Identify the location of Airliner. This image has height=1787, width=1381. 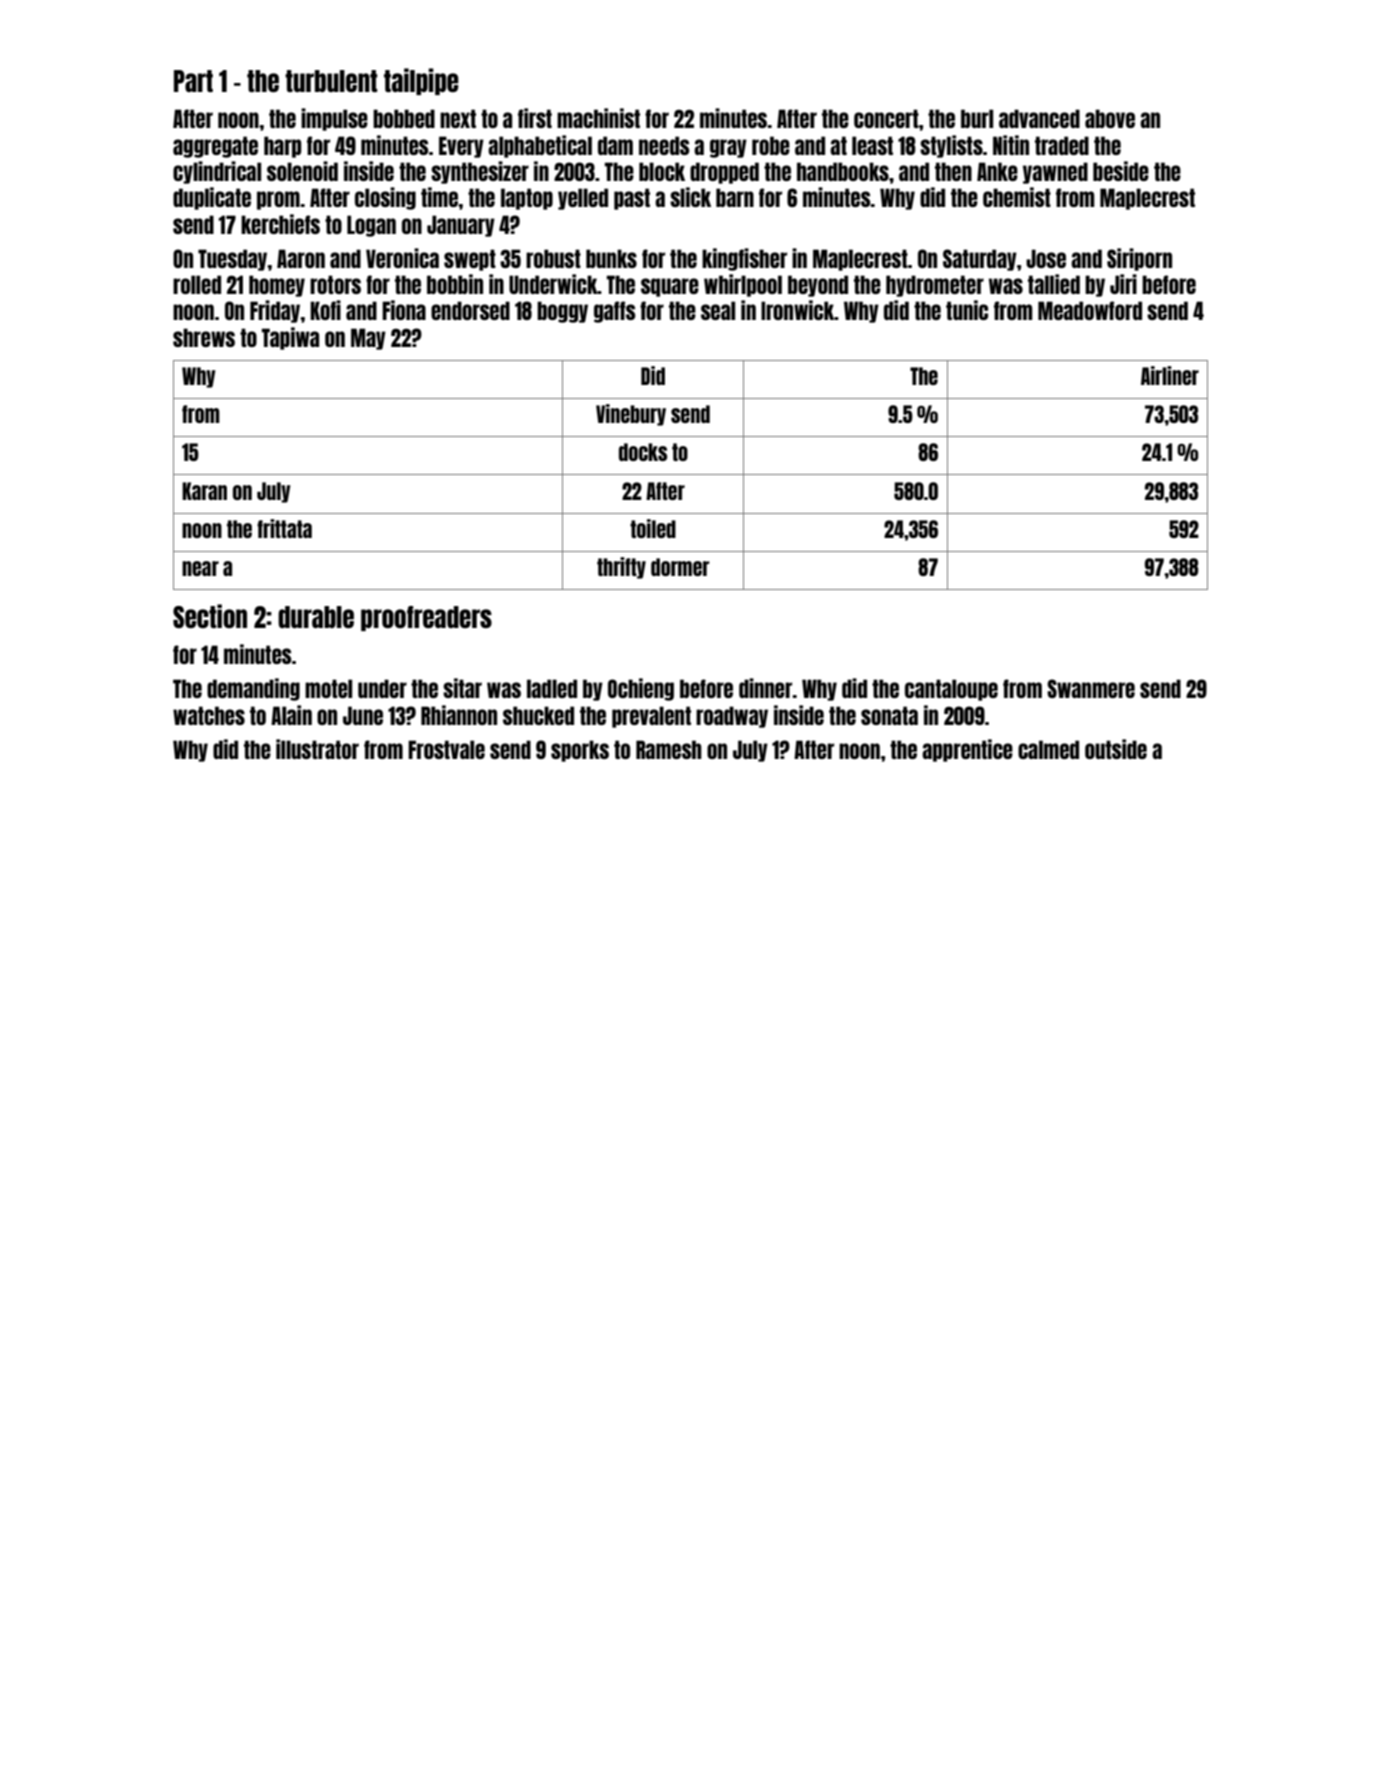
(1170, 375).
